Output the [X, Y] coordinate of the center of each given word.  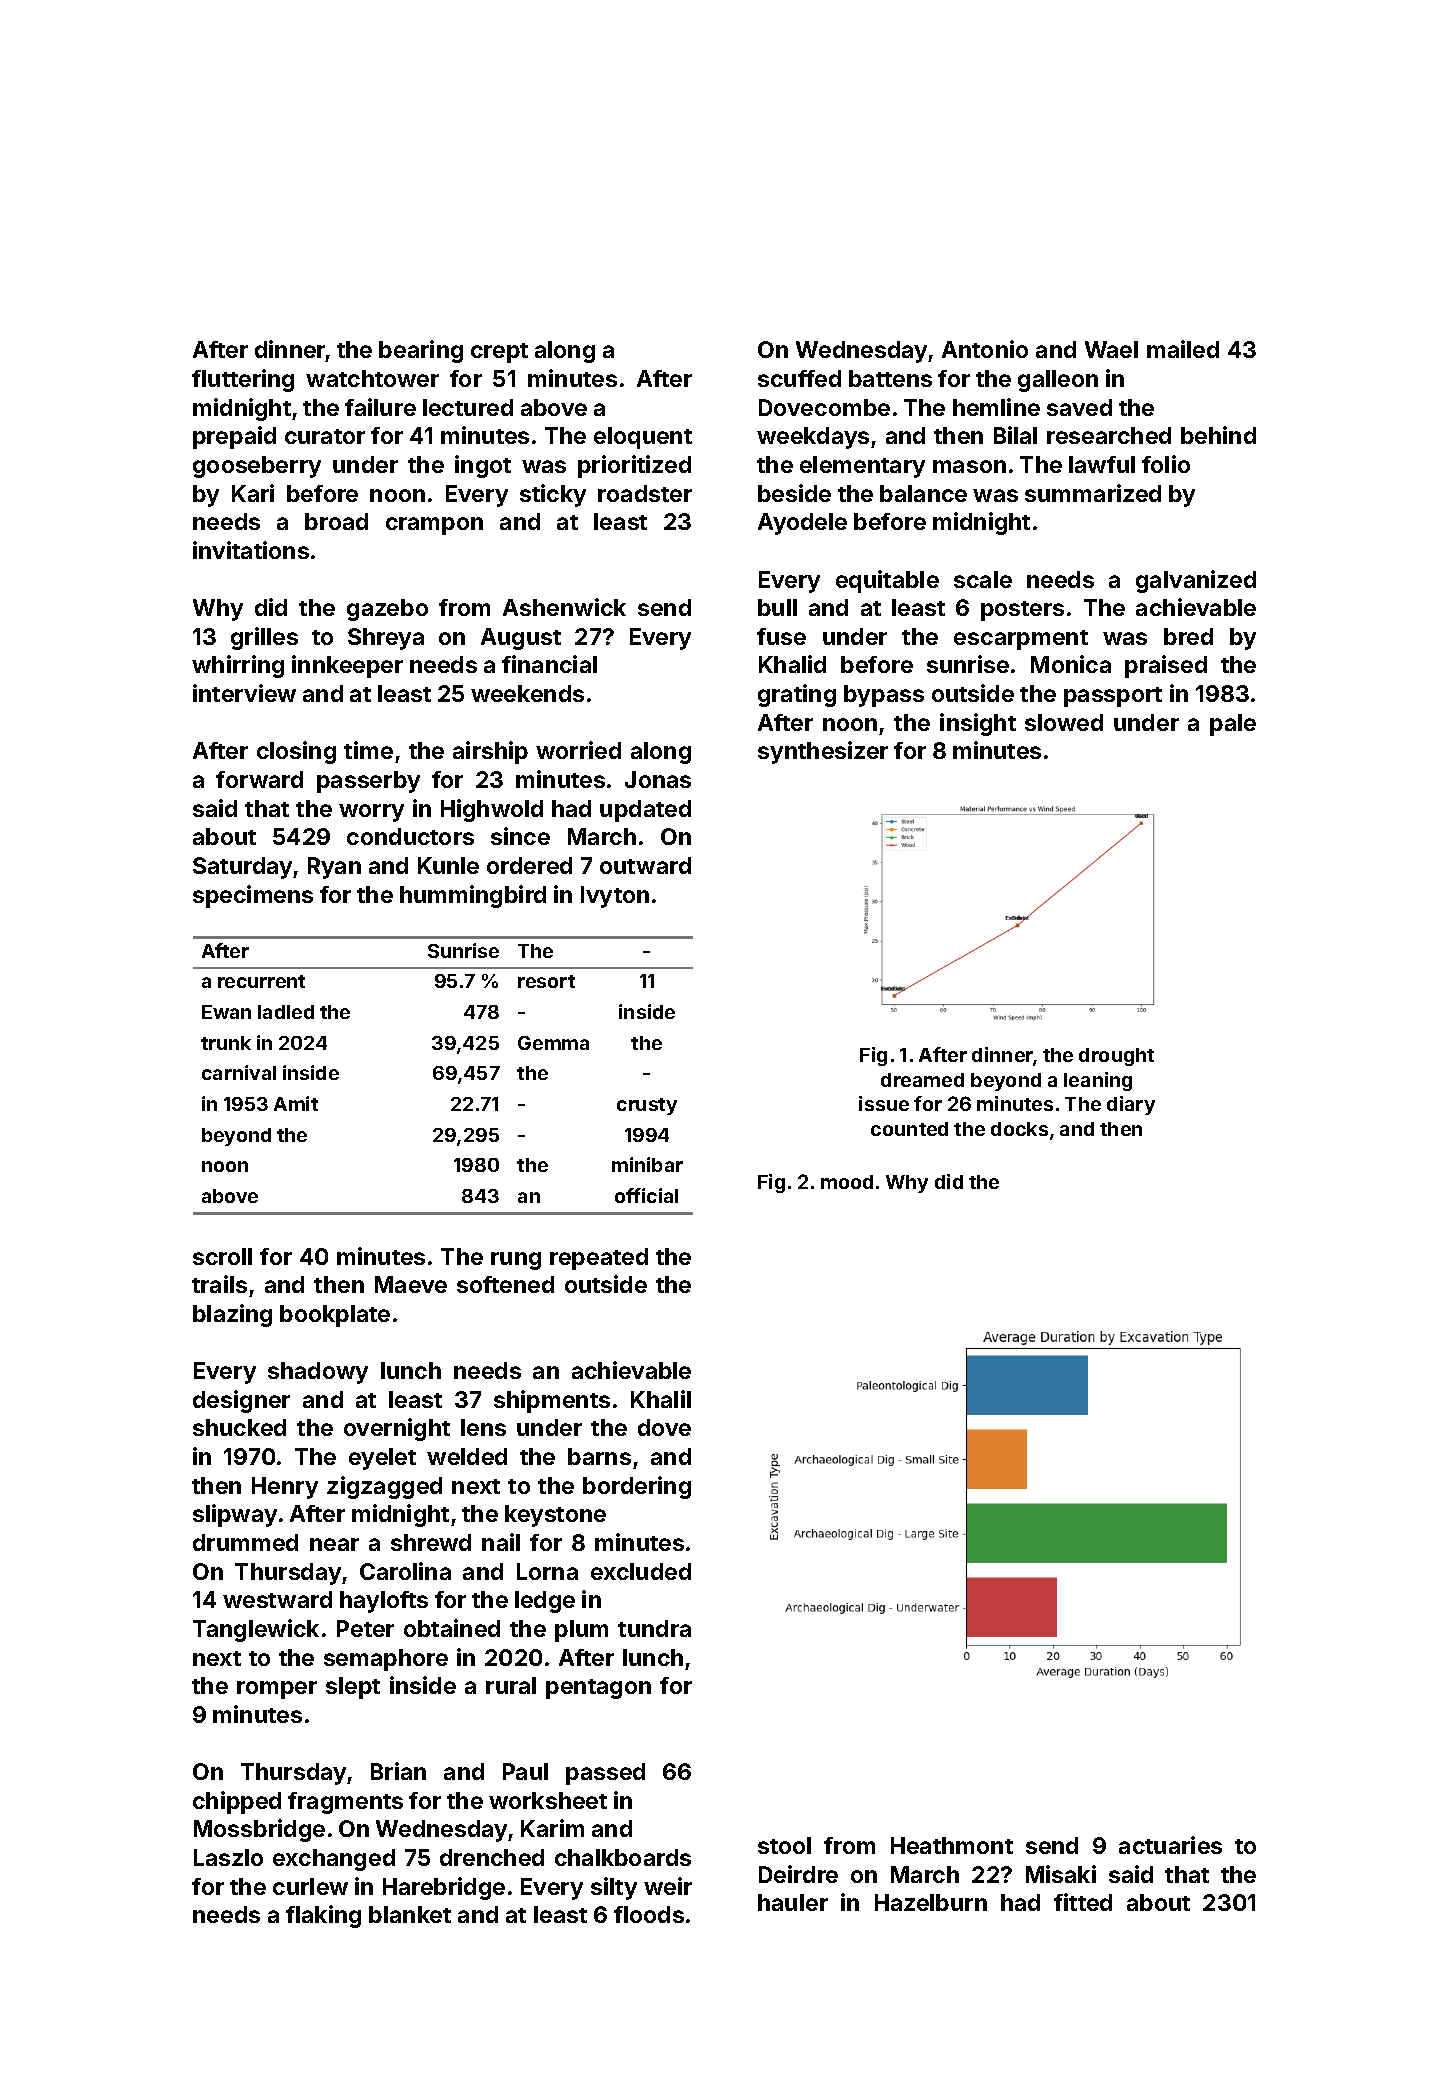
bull [777, 607]
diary [1131, 1105]
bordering [637, 1487]
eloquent [643, 438]
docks [1019, 1129]
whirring [238, 666]
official [646, 1195]
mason [969, 466]
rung [516, 1261]
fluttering [243, 380]
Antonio [985, 349]
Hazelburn [931, 1902]
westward [277, 1599]
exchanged [334, 1860]
